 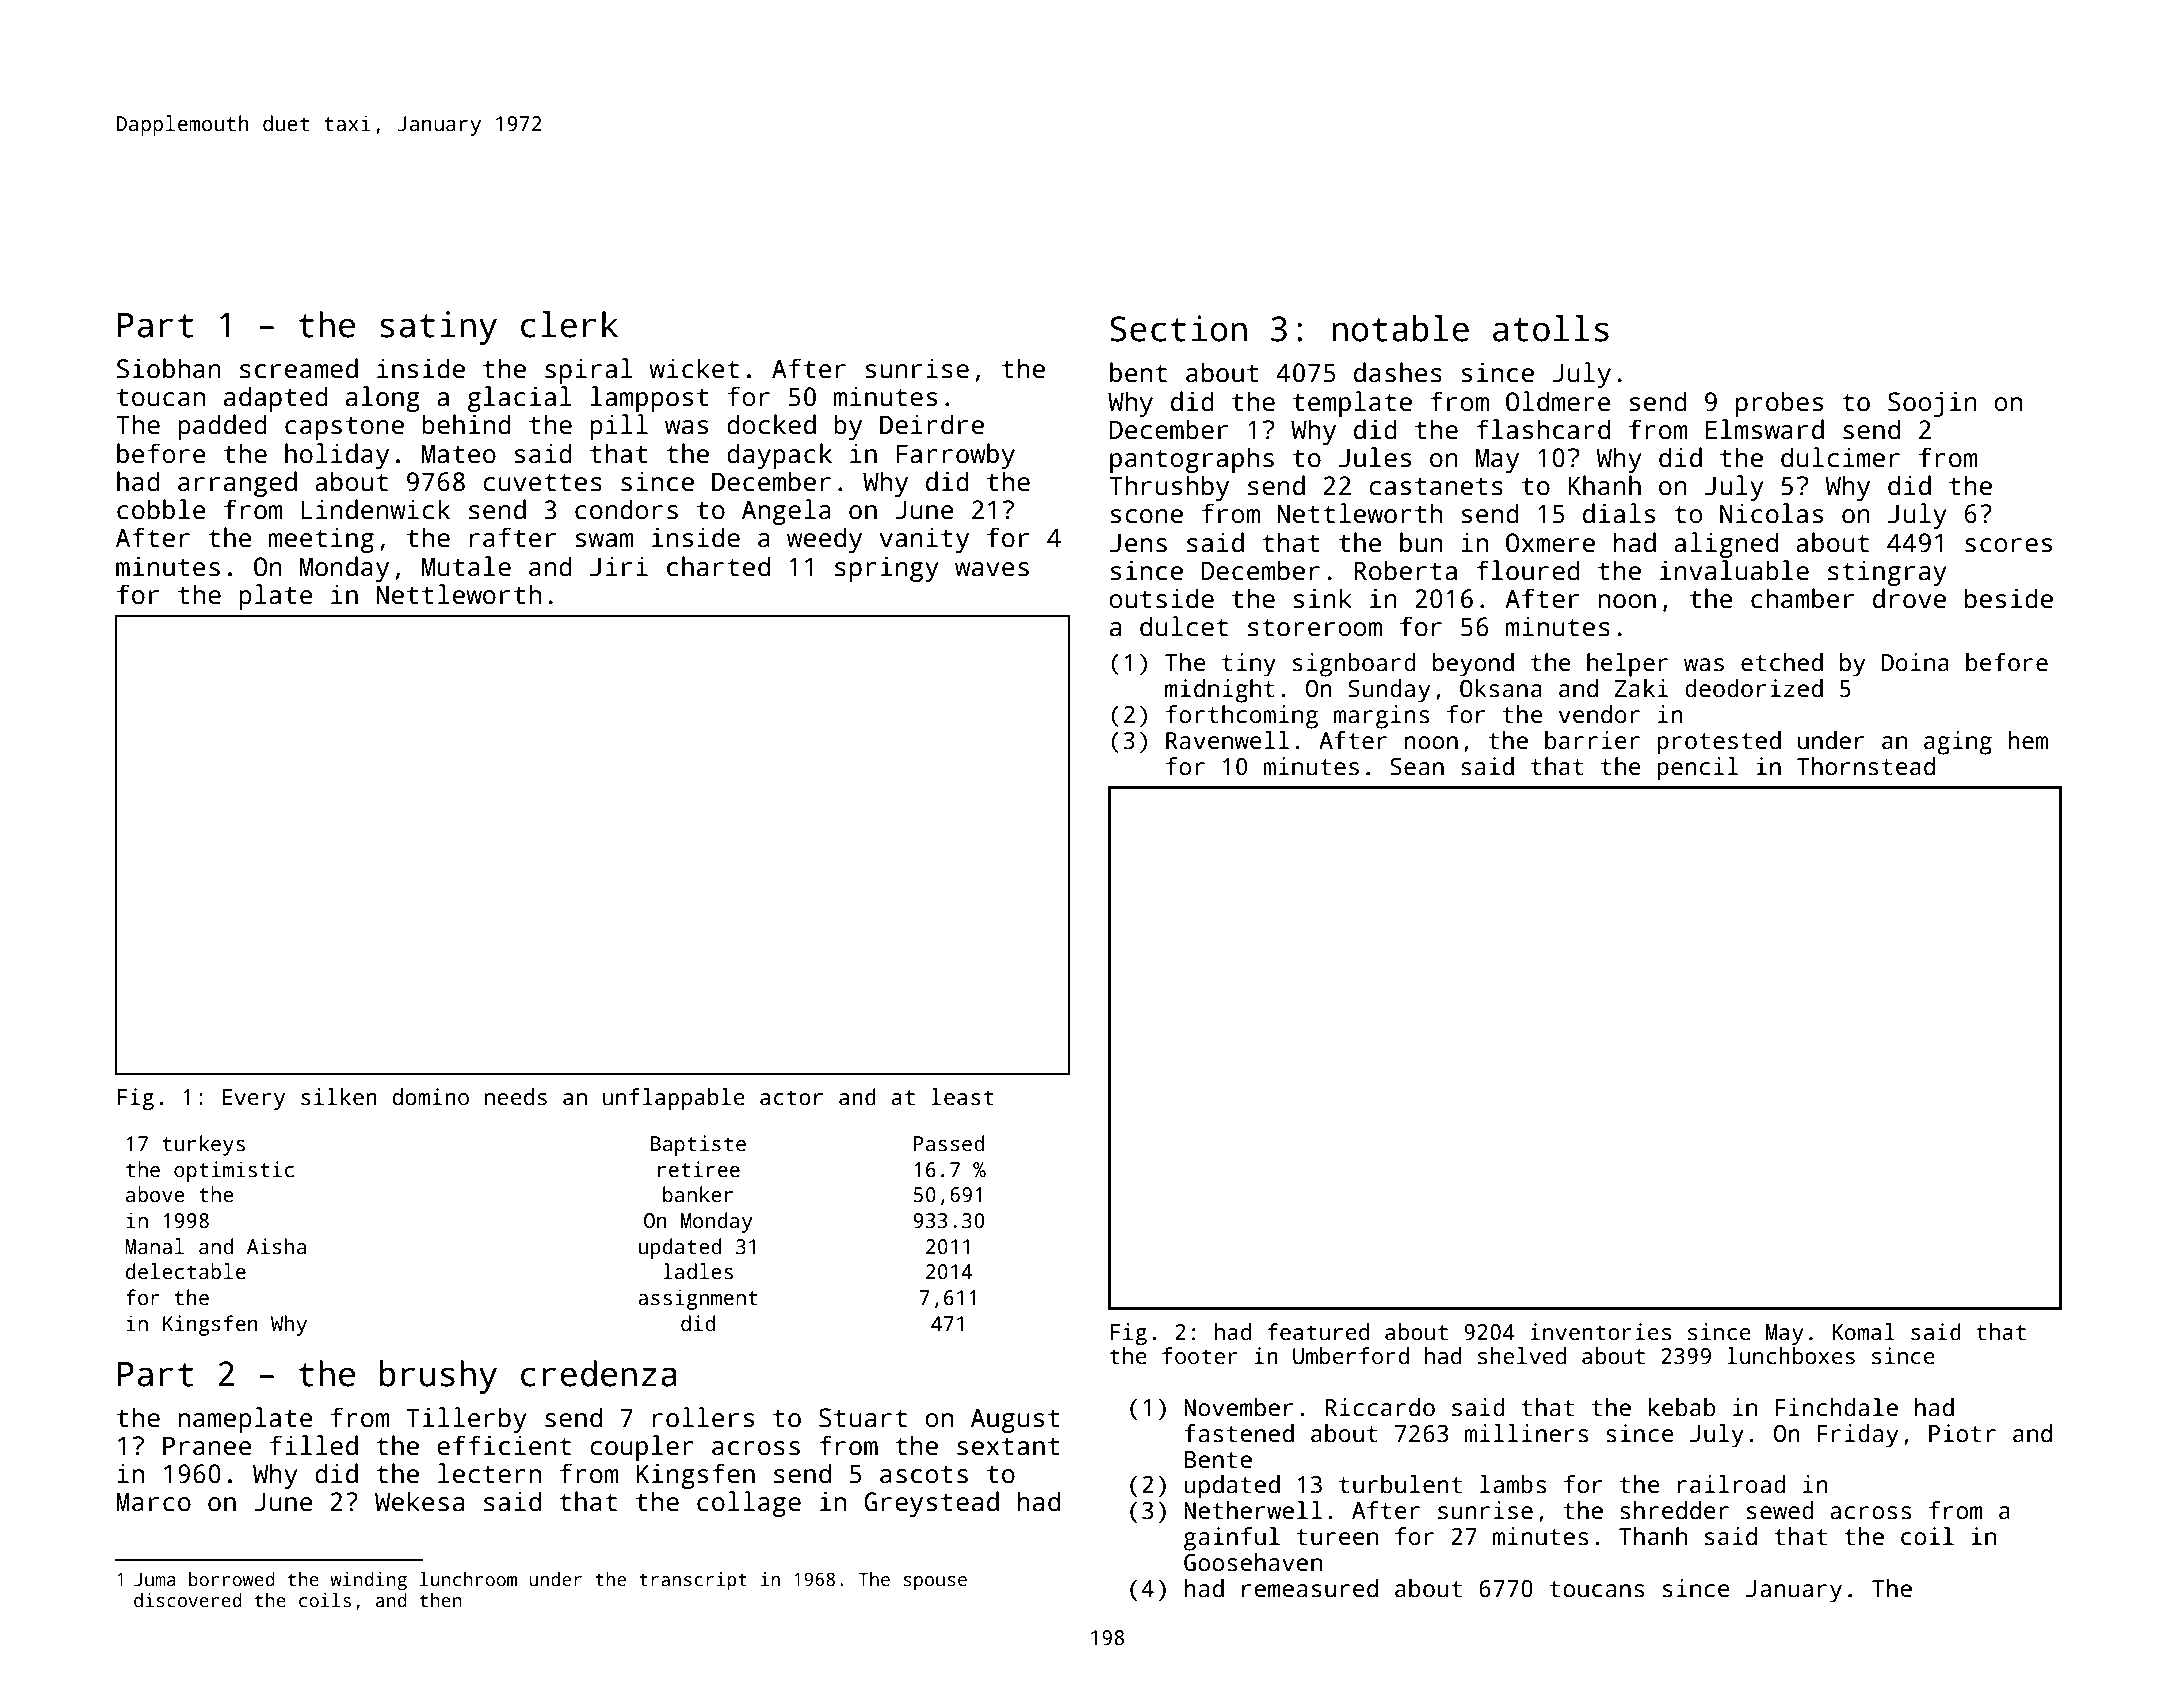 I want to click on waves, so click(x=992, y=569).
